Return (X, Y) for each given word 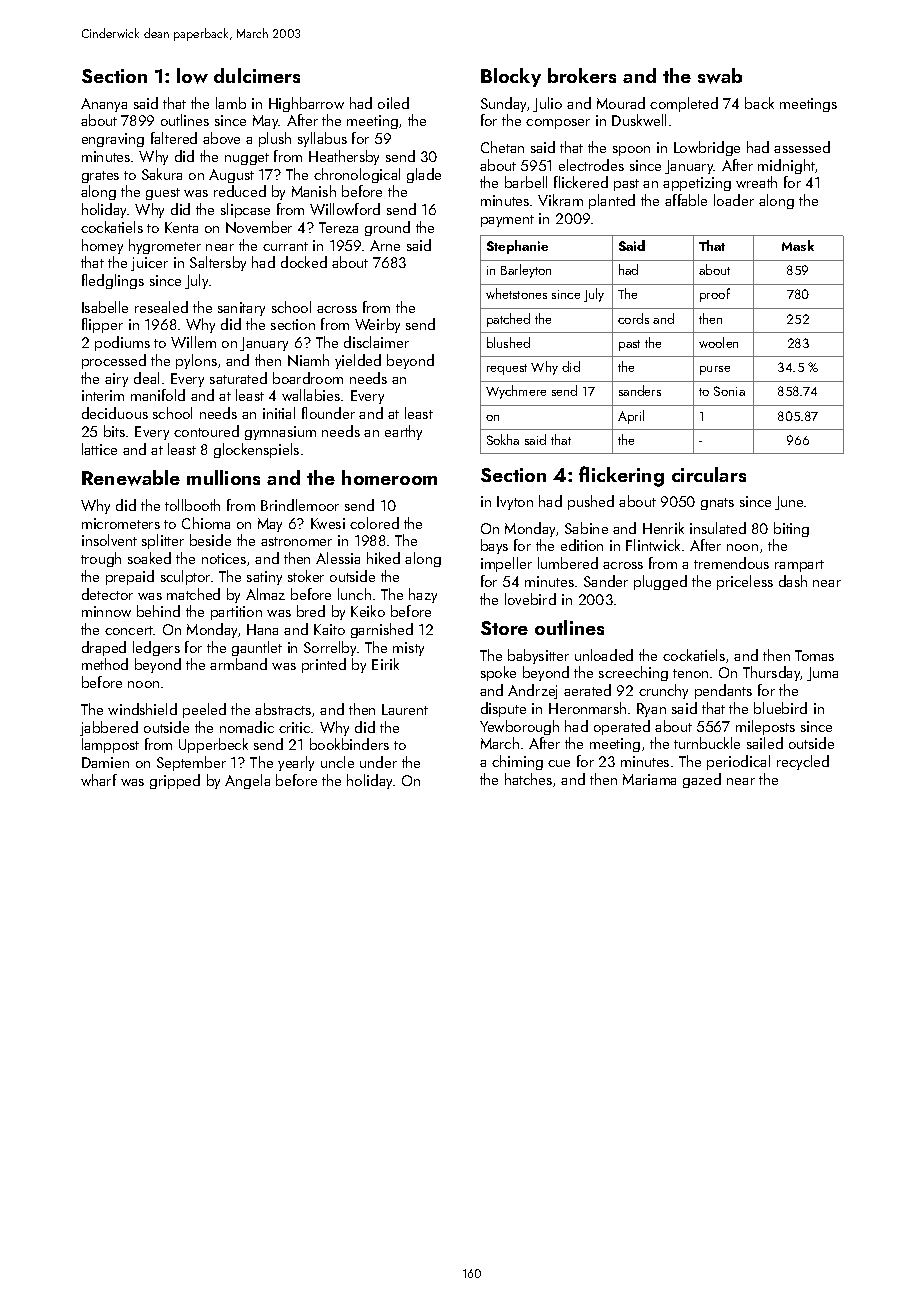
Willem (193, 342)
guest (163, 194)
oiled (393, 103)
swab (720, 76)
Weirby (377, 325)
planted (612, 201)
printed (324, 665)
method (105, 664)
